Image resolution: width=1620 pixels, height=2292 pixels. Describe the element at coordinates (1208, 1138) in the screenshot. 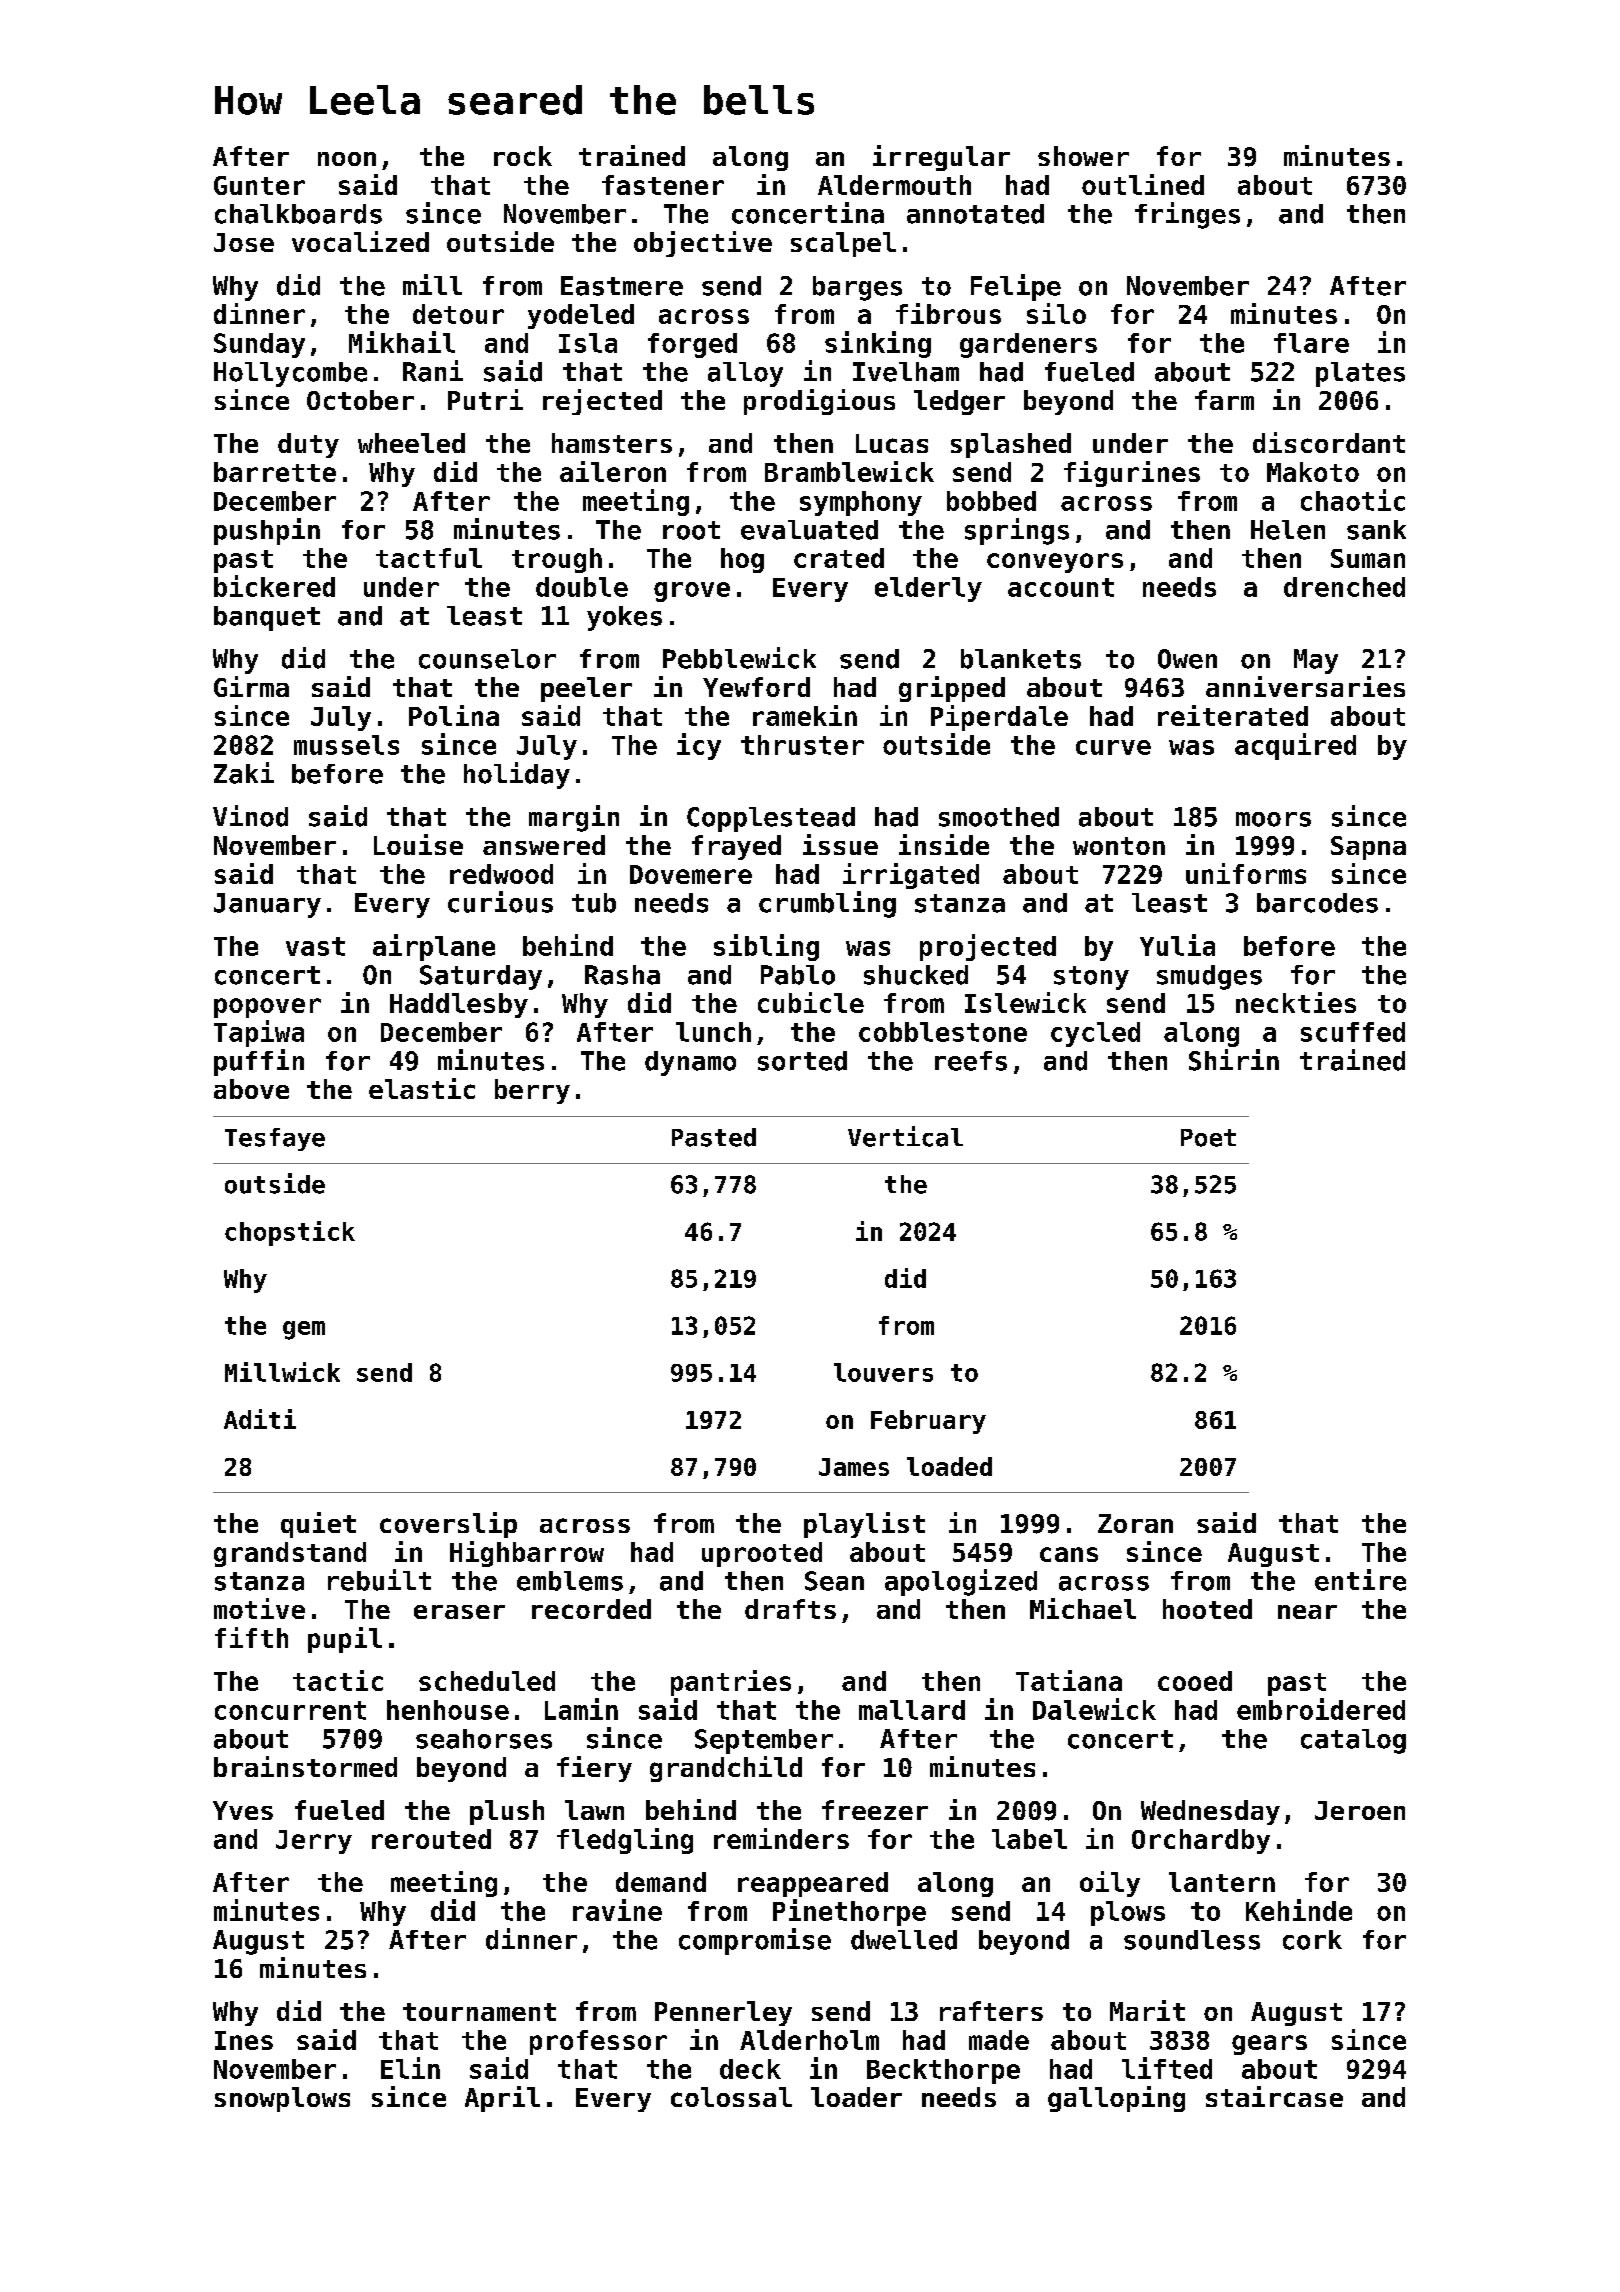

I see `Poet` at that location.
